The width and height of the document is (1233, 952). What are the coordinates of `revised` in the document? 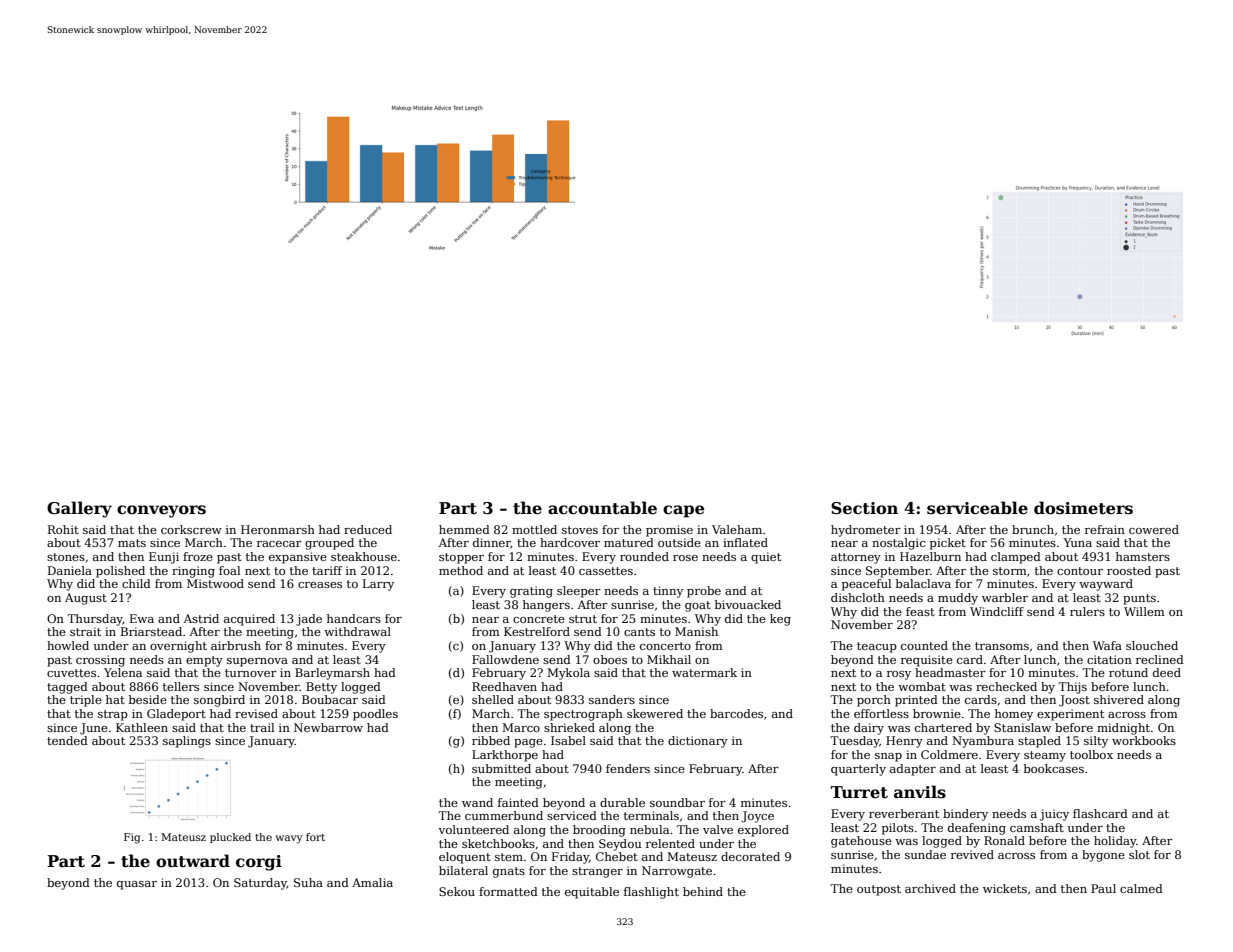 It's located at (256, 713).
